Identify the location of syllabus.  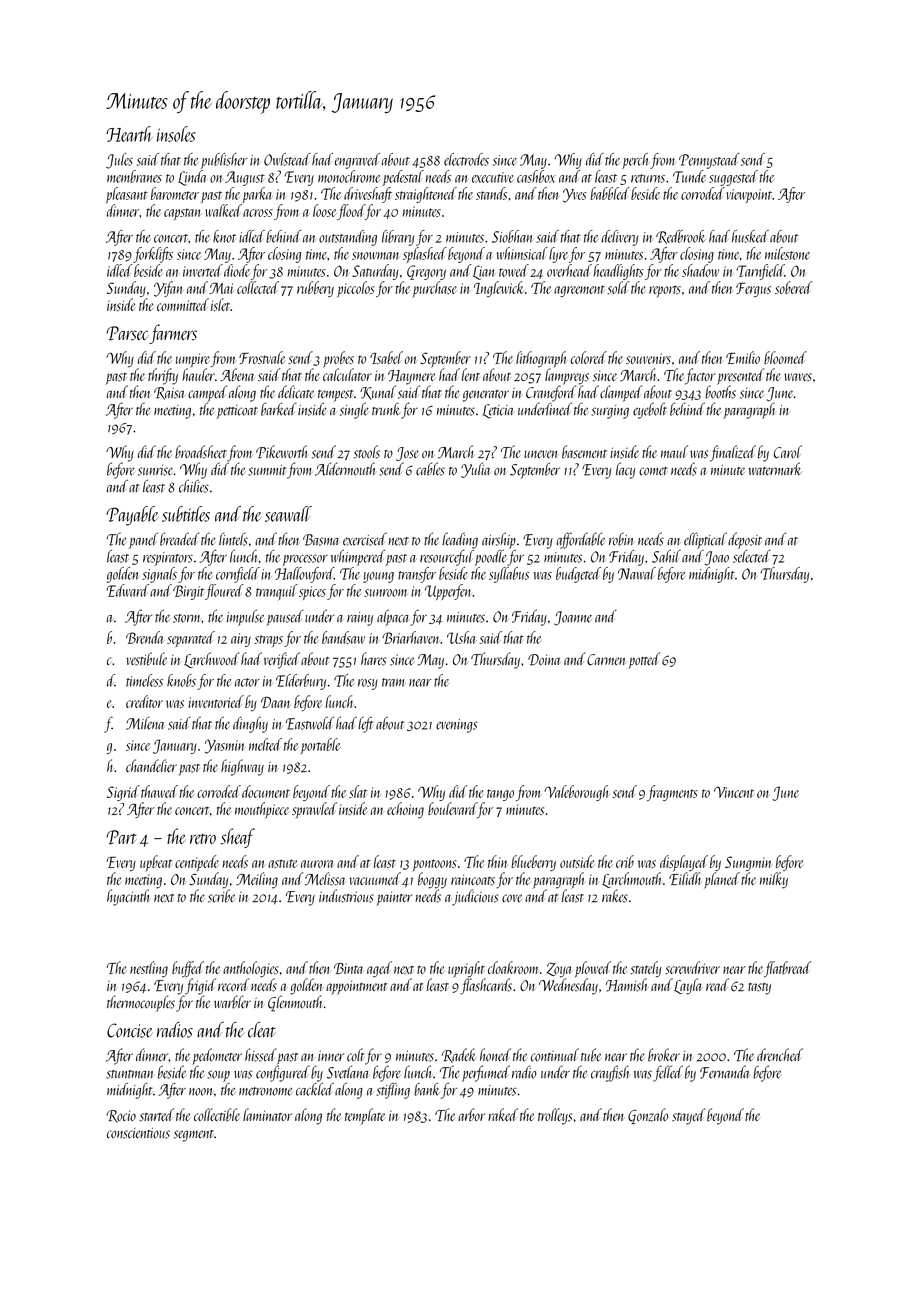
(509, 575).
